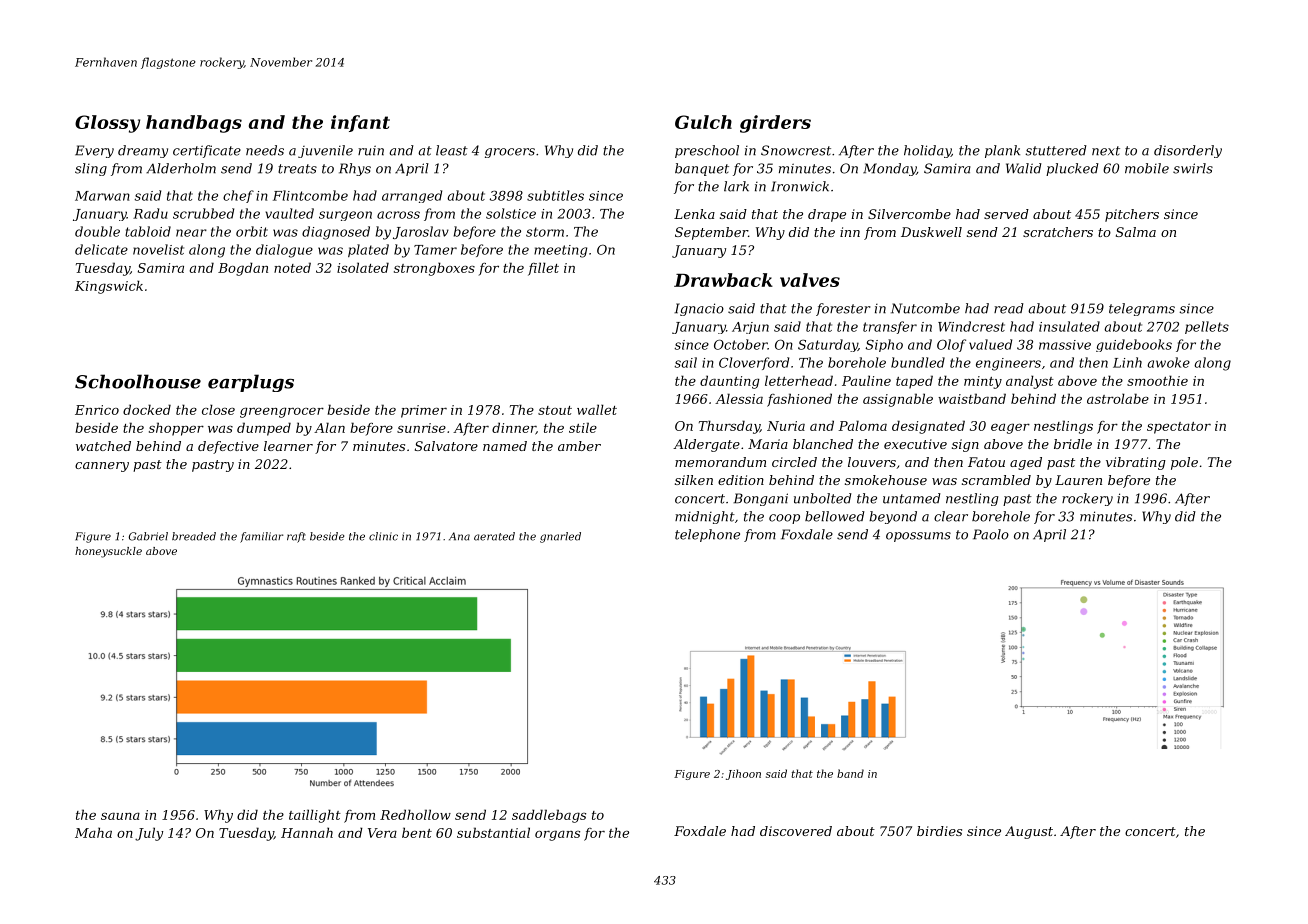 The width and height of the image is (1308, 924). What do you see at coordinates (705, 517) in the image?
I see `midnight` at bounding box center [705, 517].
